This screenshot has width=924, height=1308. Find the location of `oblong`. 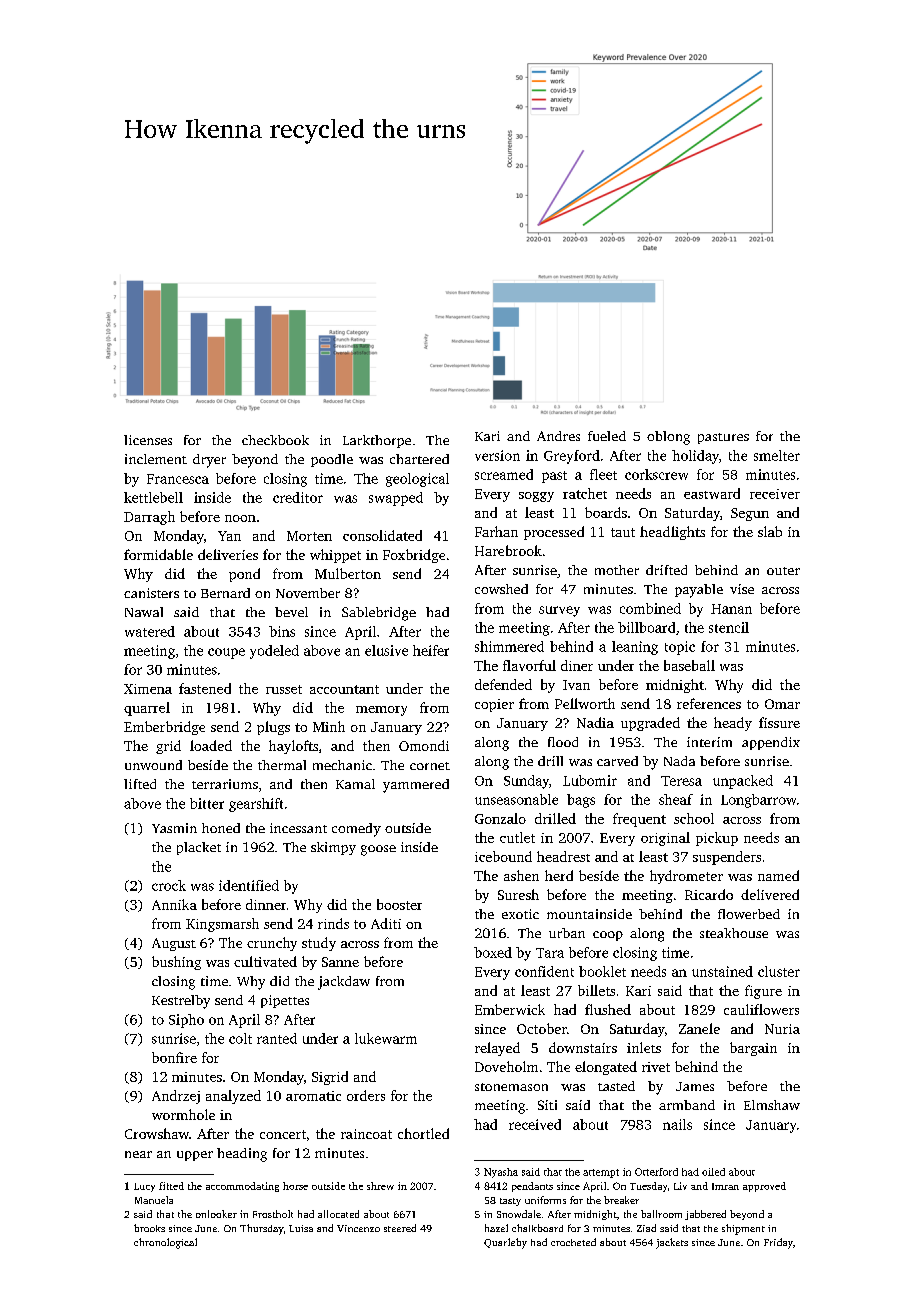

oblong is located at coordinates (668, 438).
